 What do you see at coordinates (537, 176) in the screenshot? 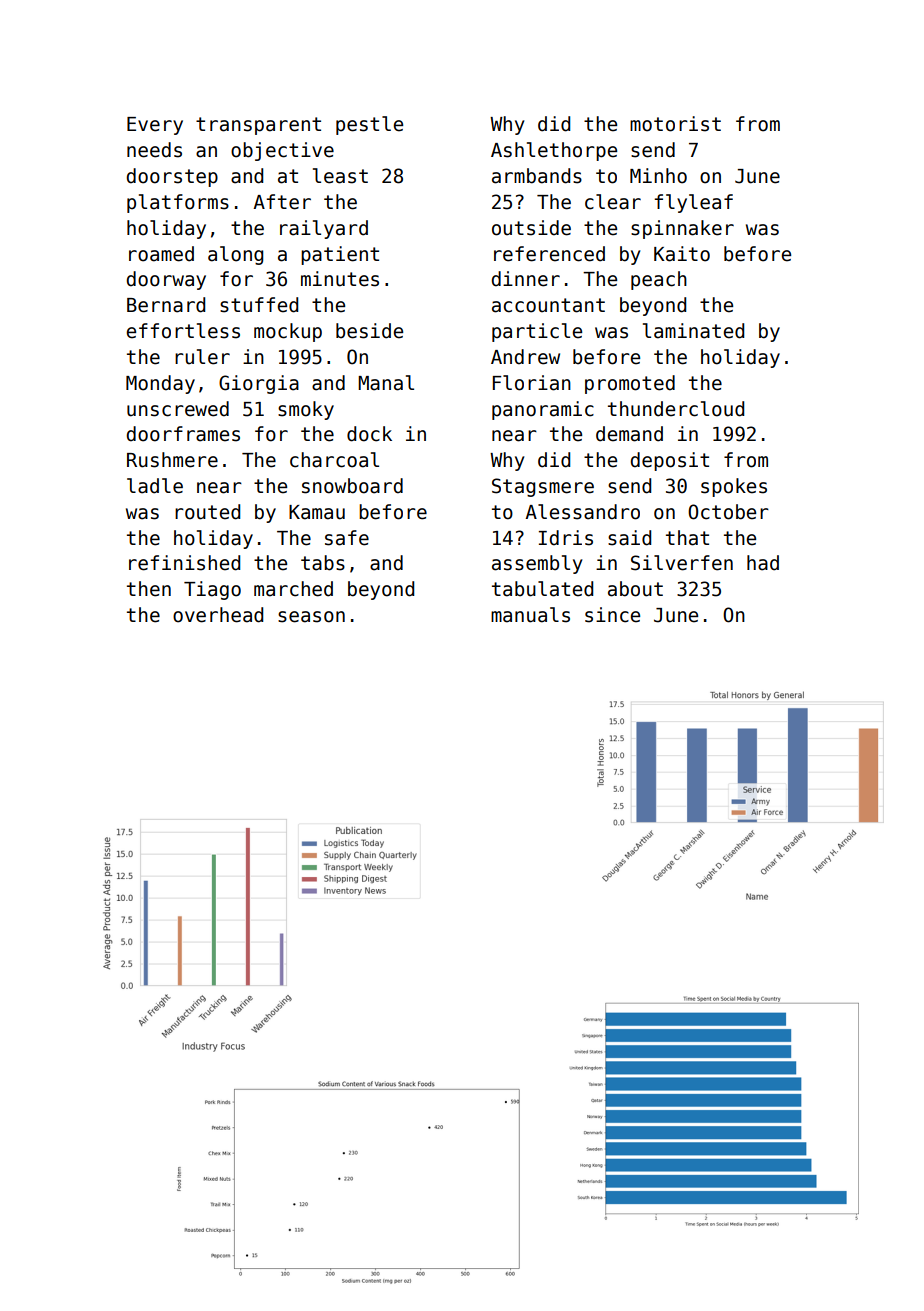
I see `armbands` at bounding box center [537, 176].
